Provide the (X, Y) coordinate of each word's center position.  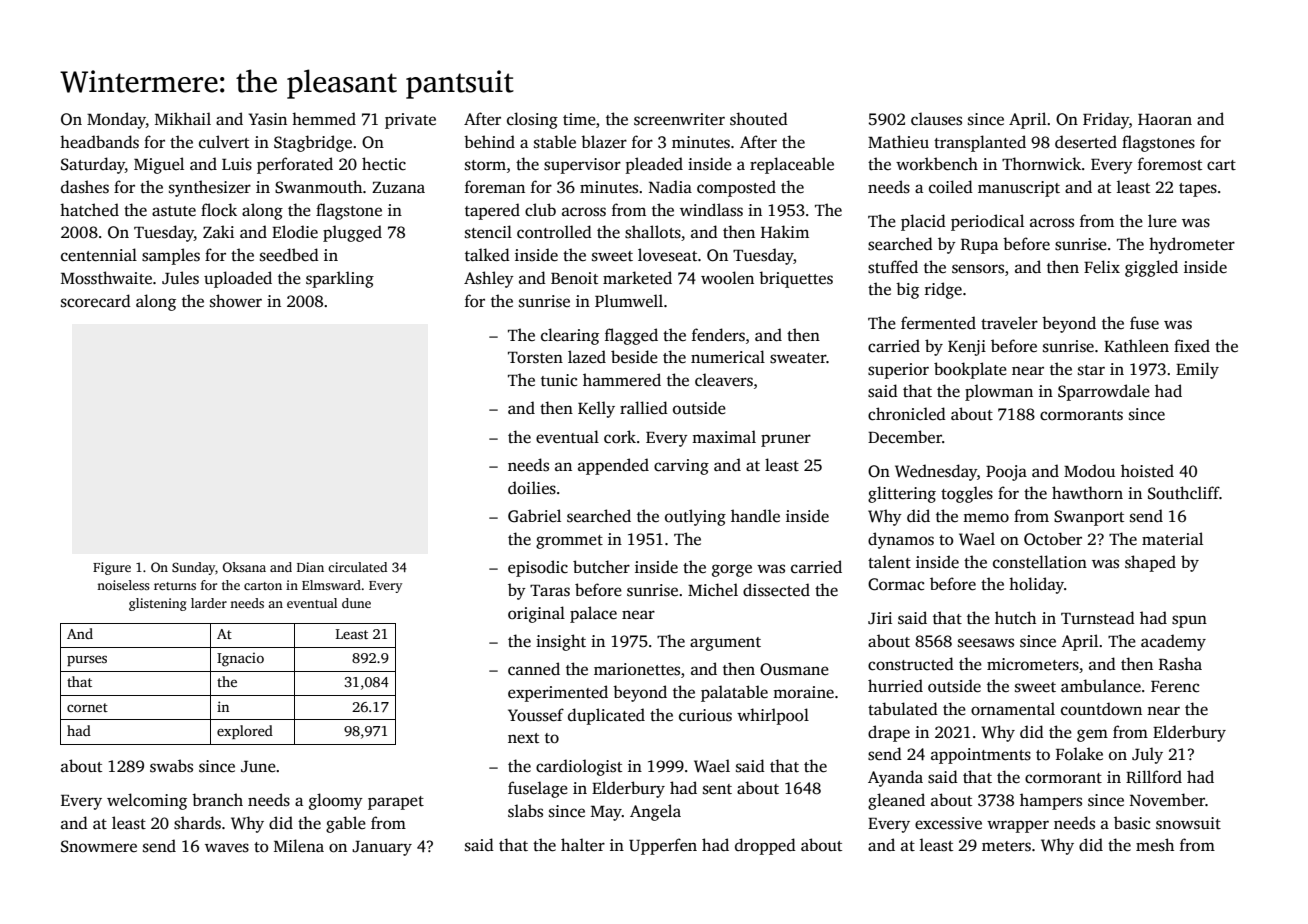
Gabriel (534, 516)
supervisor (582, 166)
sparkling (340, 279)
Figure (112, 568)
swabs (171, 766)
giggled (1151, 268)
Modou (1089, 471)
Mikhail (183, 118)
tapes (1198, 190)
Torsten (535, 358)
